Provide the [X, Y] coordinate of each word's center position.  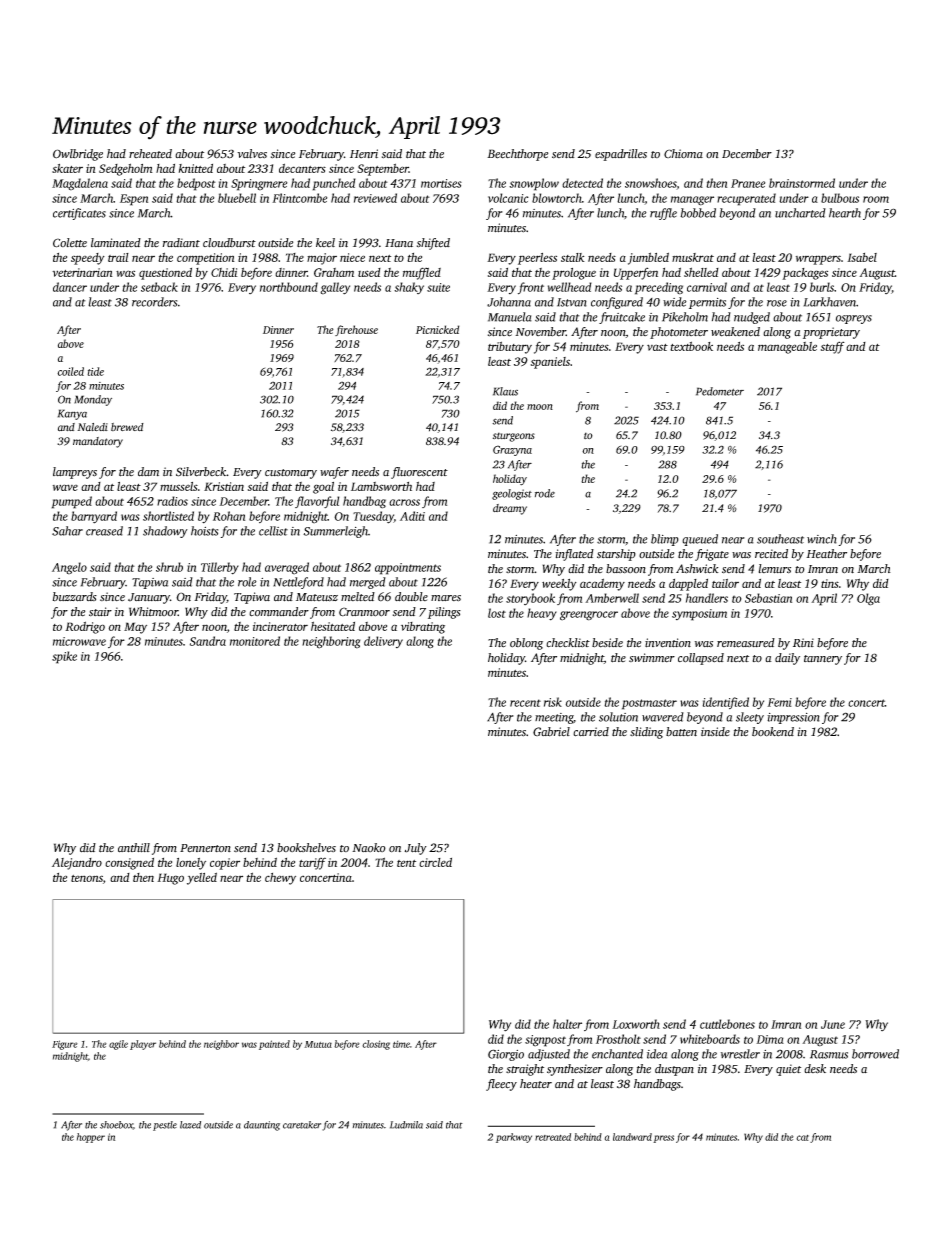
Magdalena [80, 184]
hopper [91, 1138]
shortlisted [168, 516]
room [876, 199]
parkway [514, 1138]
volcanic [508, 198]
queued [700, 540]
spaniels [550, 363]
